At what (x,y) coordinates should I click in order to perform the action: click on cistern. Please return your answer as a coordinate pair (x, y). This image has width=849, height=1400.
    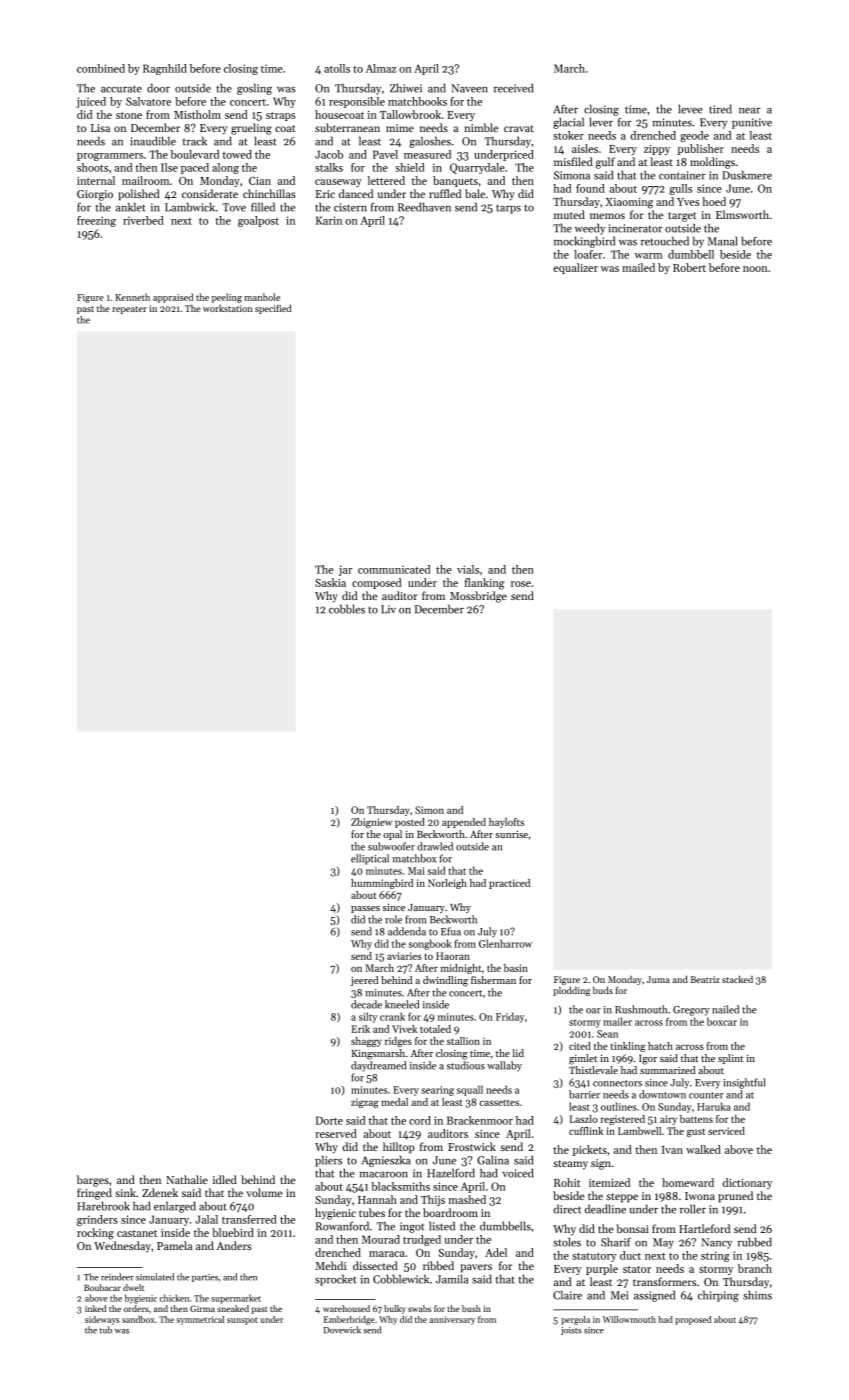
    Looking at the image, I should click on (350, 207).
